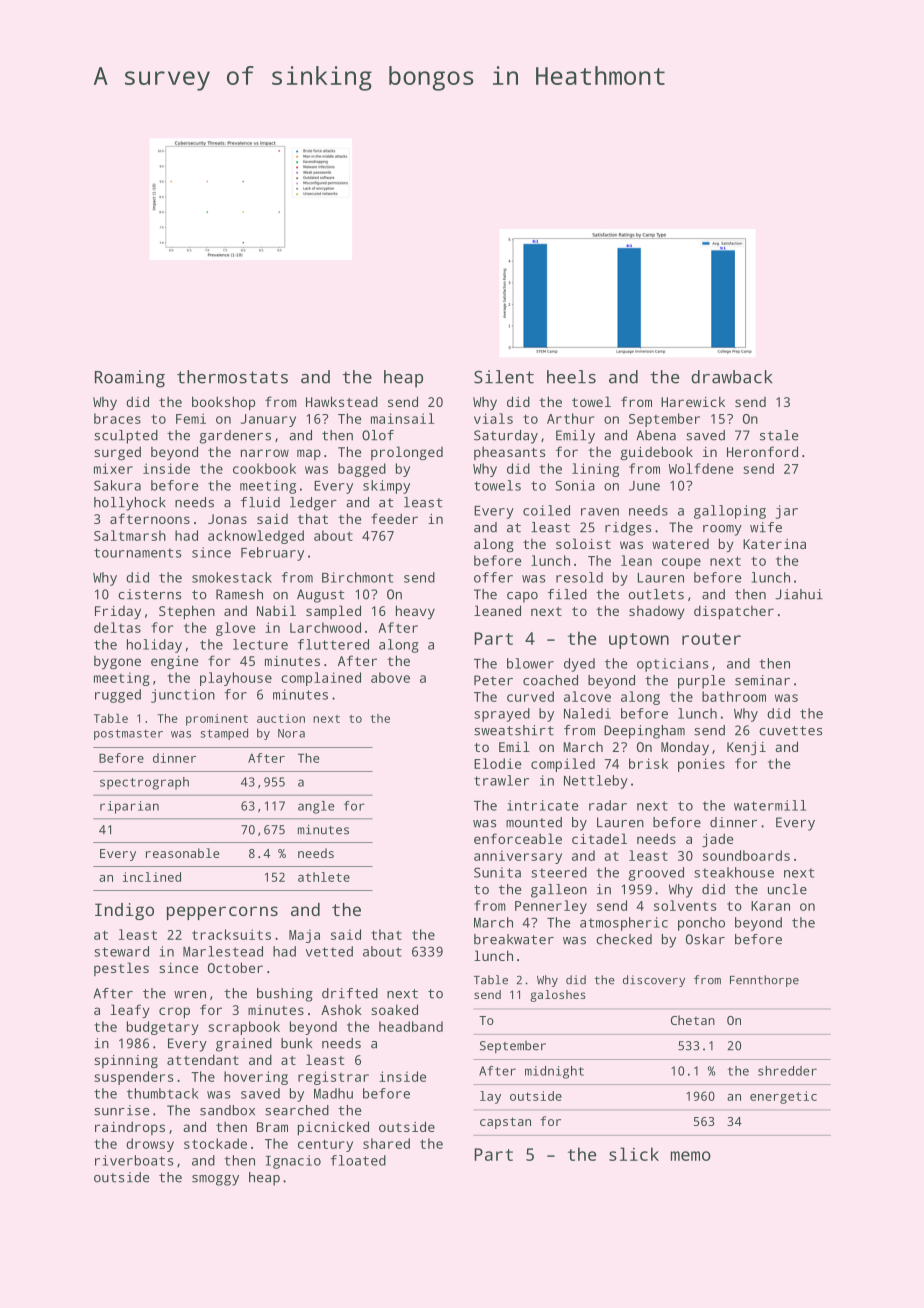  I want to click on smoggy, so click(215, 1180).
